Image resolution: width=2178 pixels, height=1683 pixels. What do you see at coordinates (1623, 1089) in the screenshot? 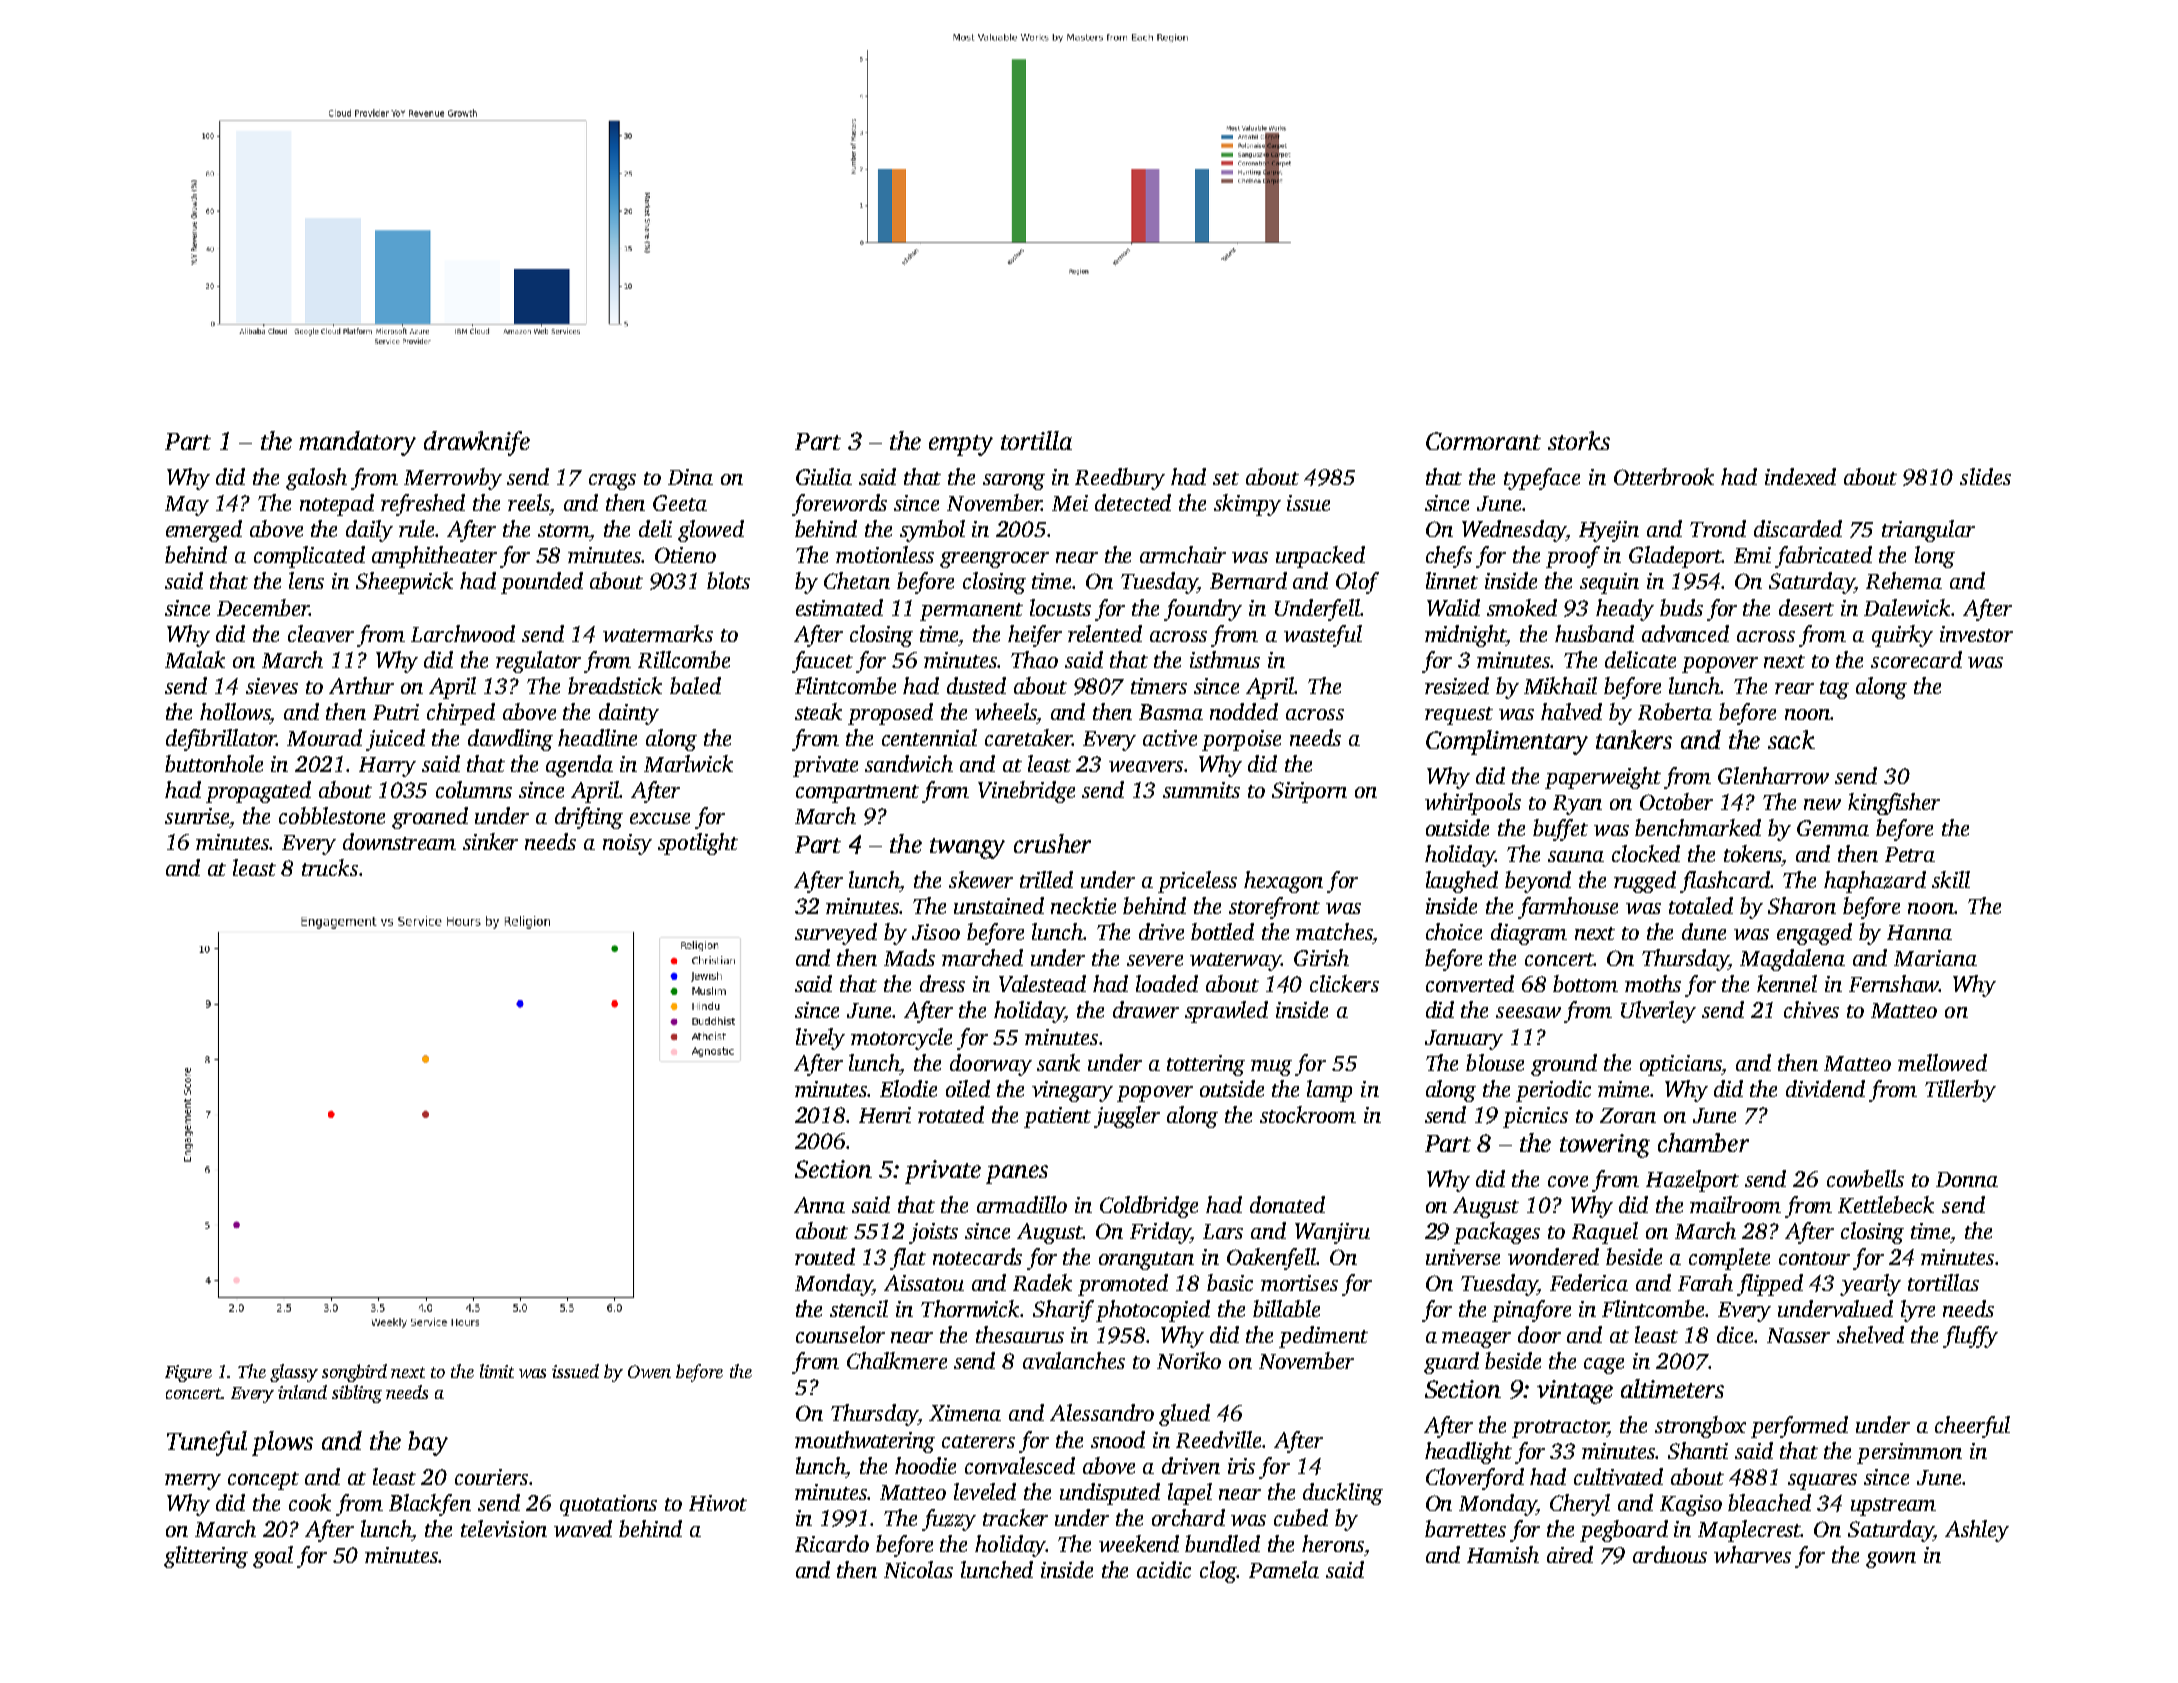
I see `mime` at bounding box center [1623, 1089].
